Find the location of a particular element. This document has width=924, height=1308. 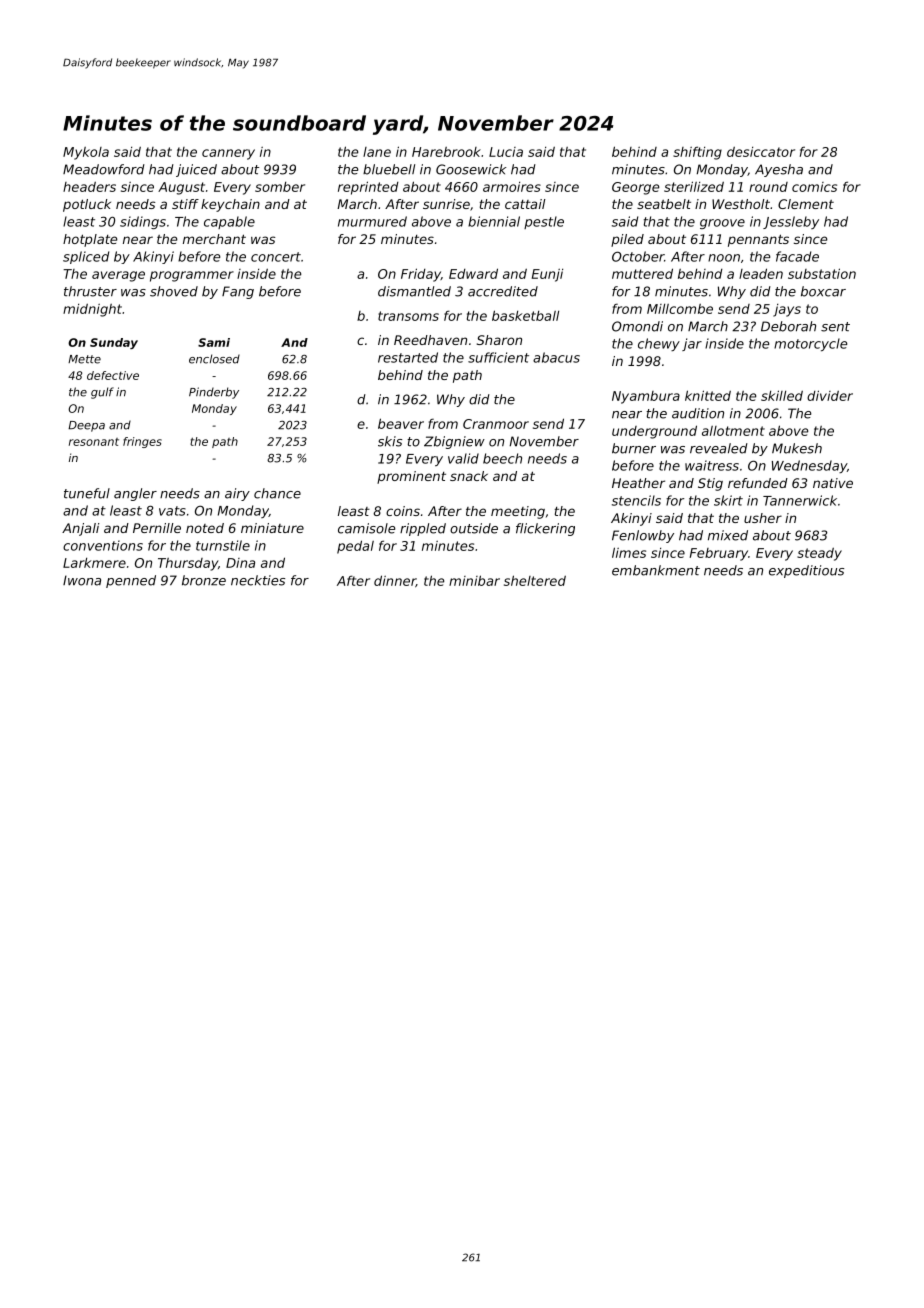

Sami is located at coordinates (214, 342).
